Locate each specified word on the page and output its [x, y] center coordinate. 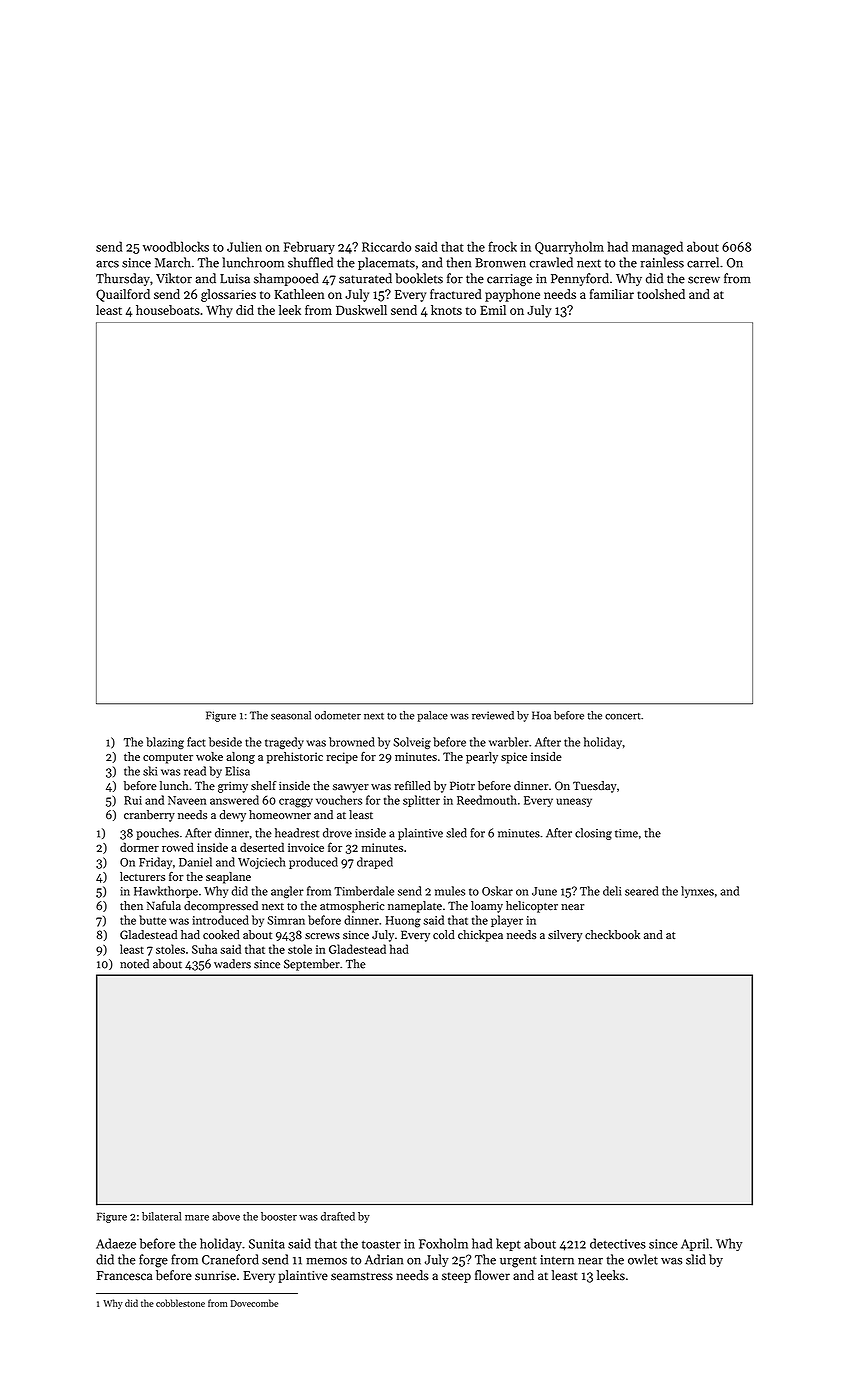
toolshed [661, 294]
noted [134, 964]
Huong [403, 922]
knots [446, 310]
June [544, 891]
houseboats [168, 310]
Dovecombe [254, 1303]
